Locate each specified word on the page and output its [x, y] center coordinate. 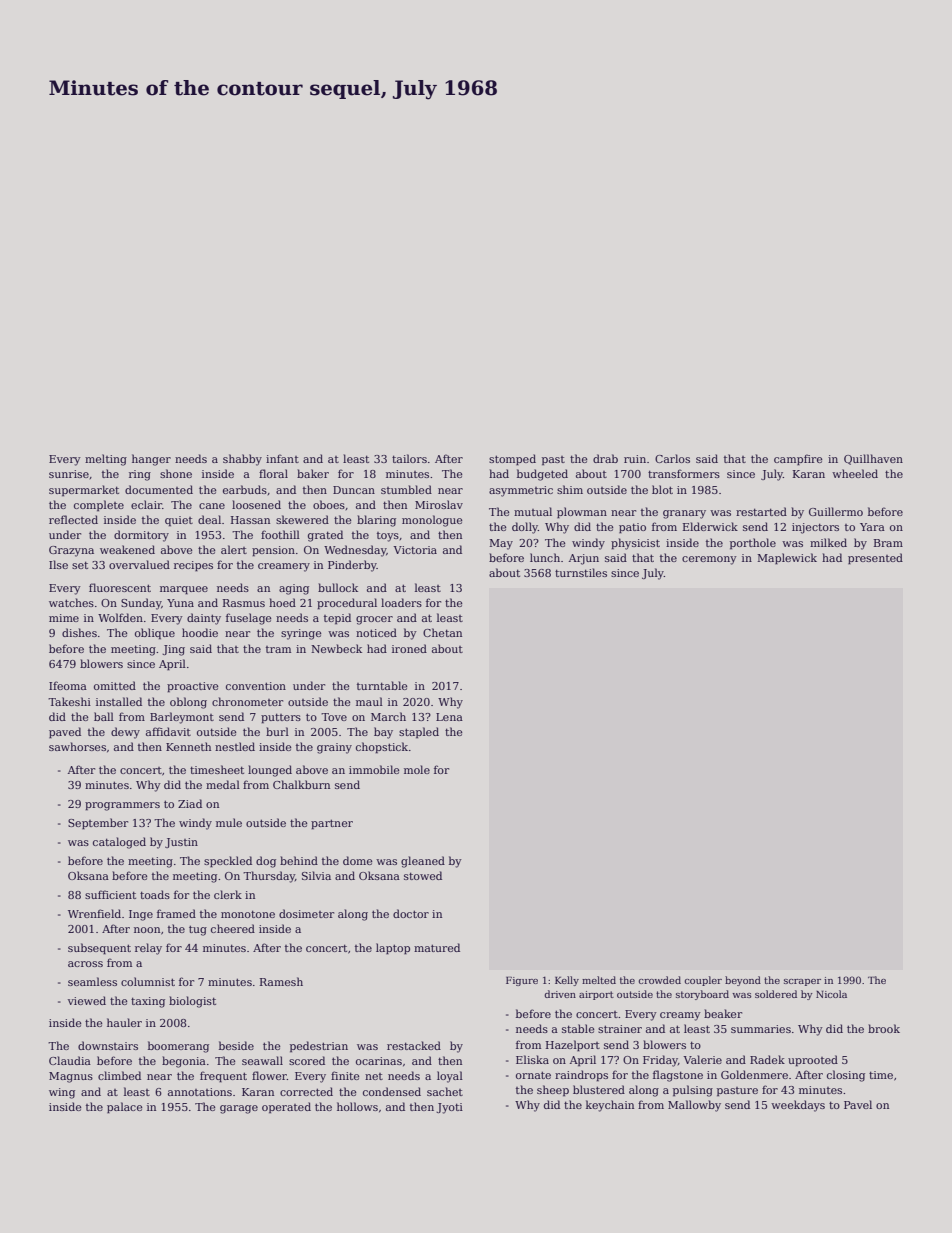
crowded [659, 980]
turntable [382, 685]
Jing [173, 650]
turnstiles [581, 572]
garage [239, 1109]
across [85, 964]
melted [599, 980]
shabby [242, 460]
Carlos [672, 458]
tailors [409, 458]
